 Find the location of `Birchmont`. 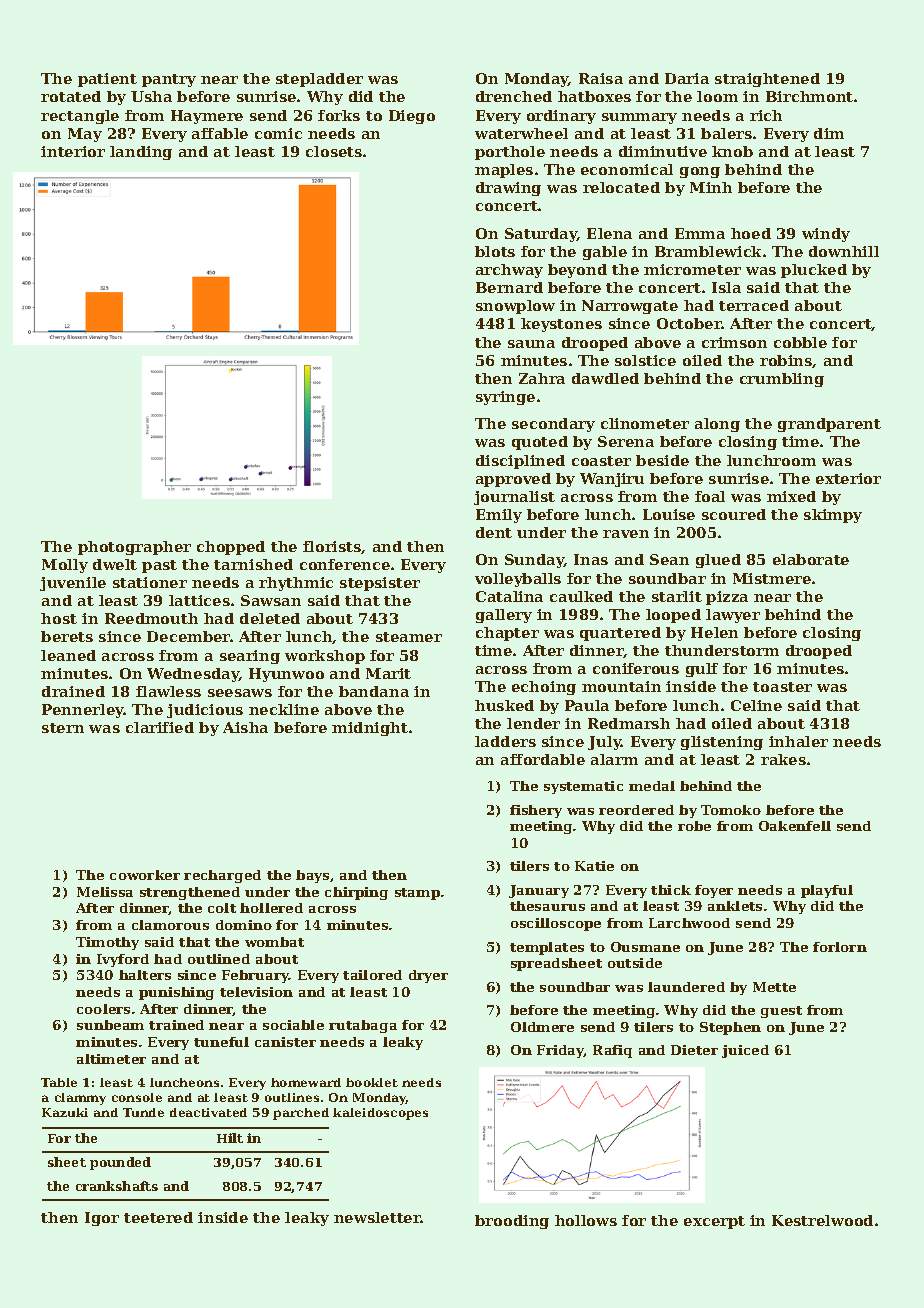

Birchmont is located at coordinates (809, 96).
